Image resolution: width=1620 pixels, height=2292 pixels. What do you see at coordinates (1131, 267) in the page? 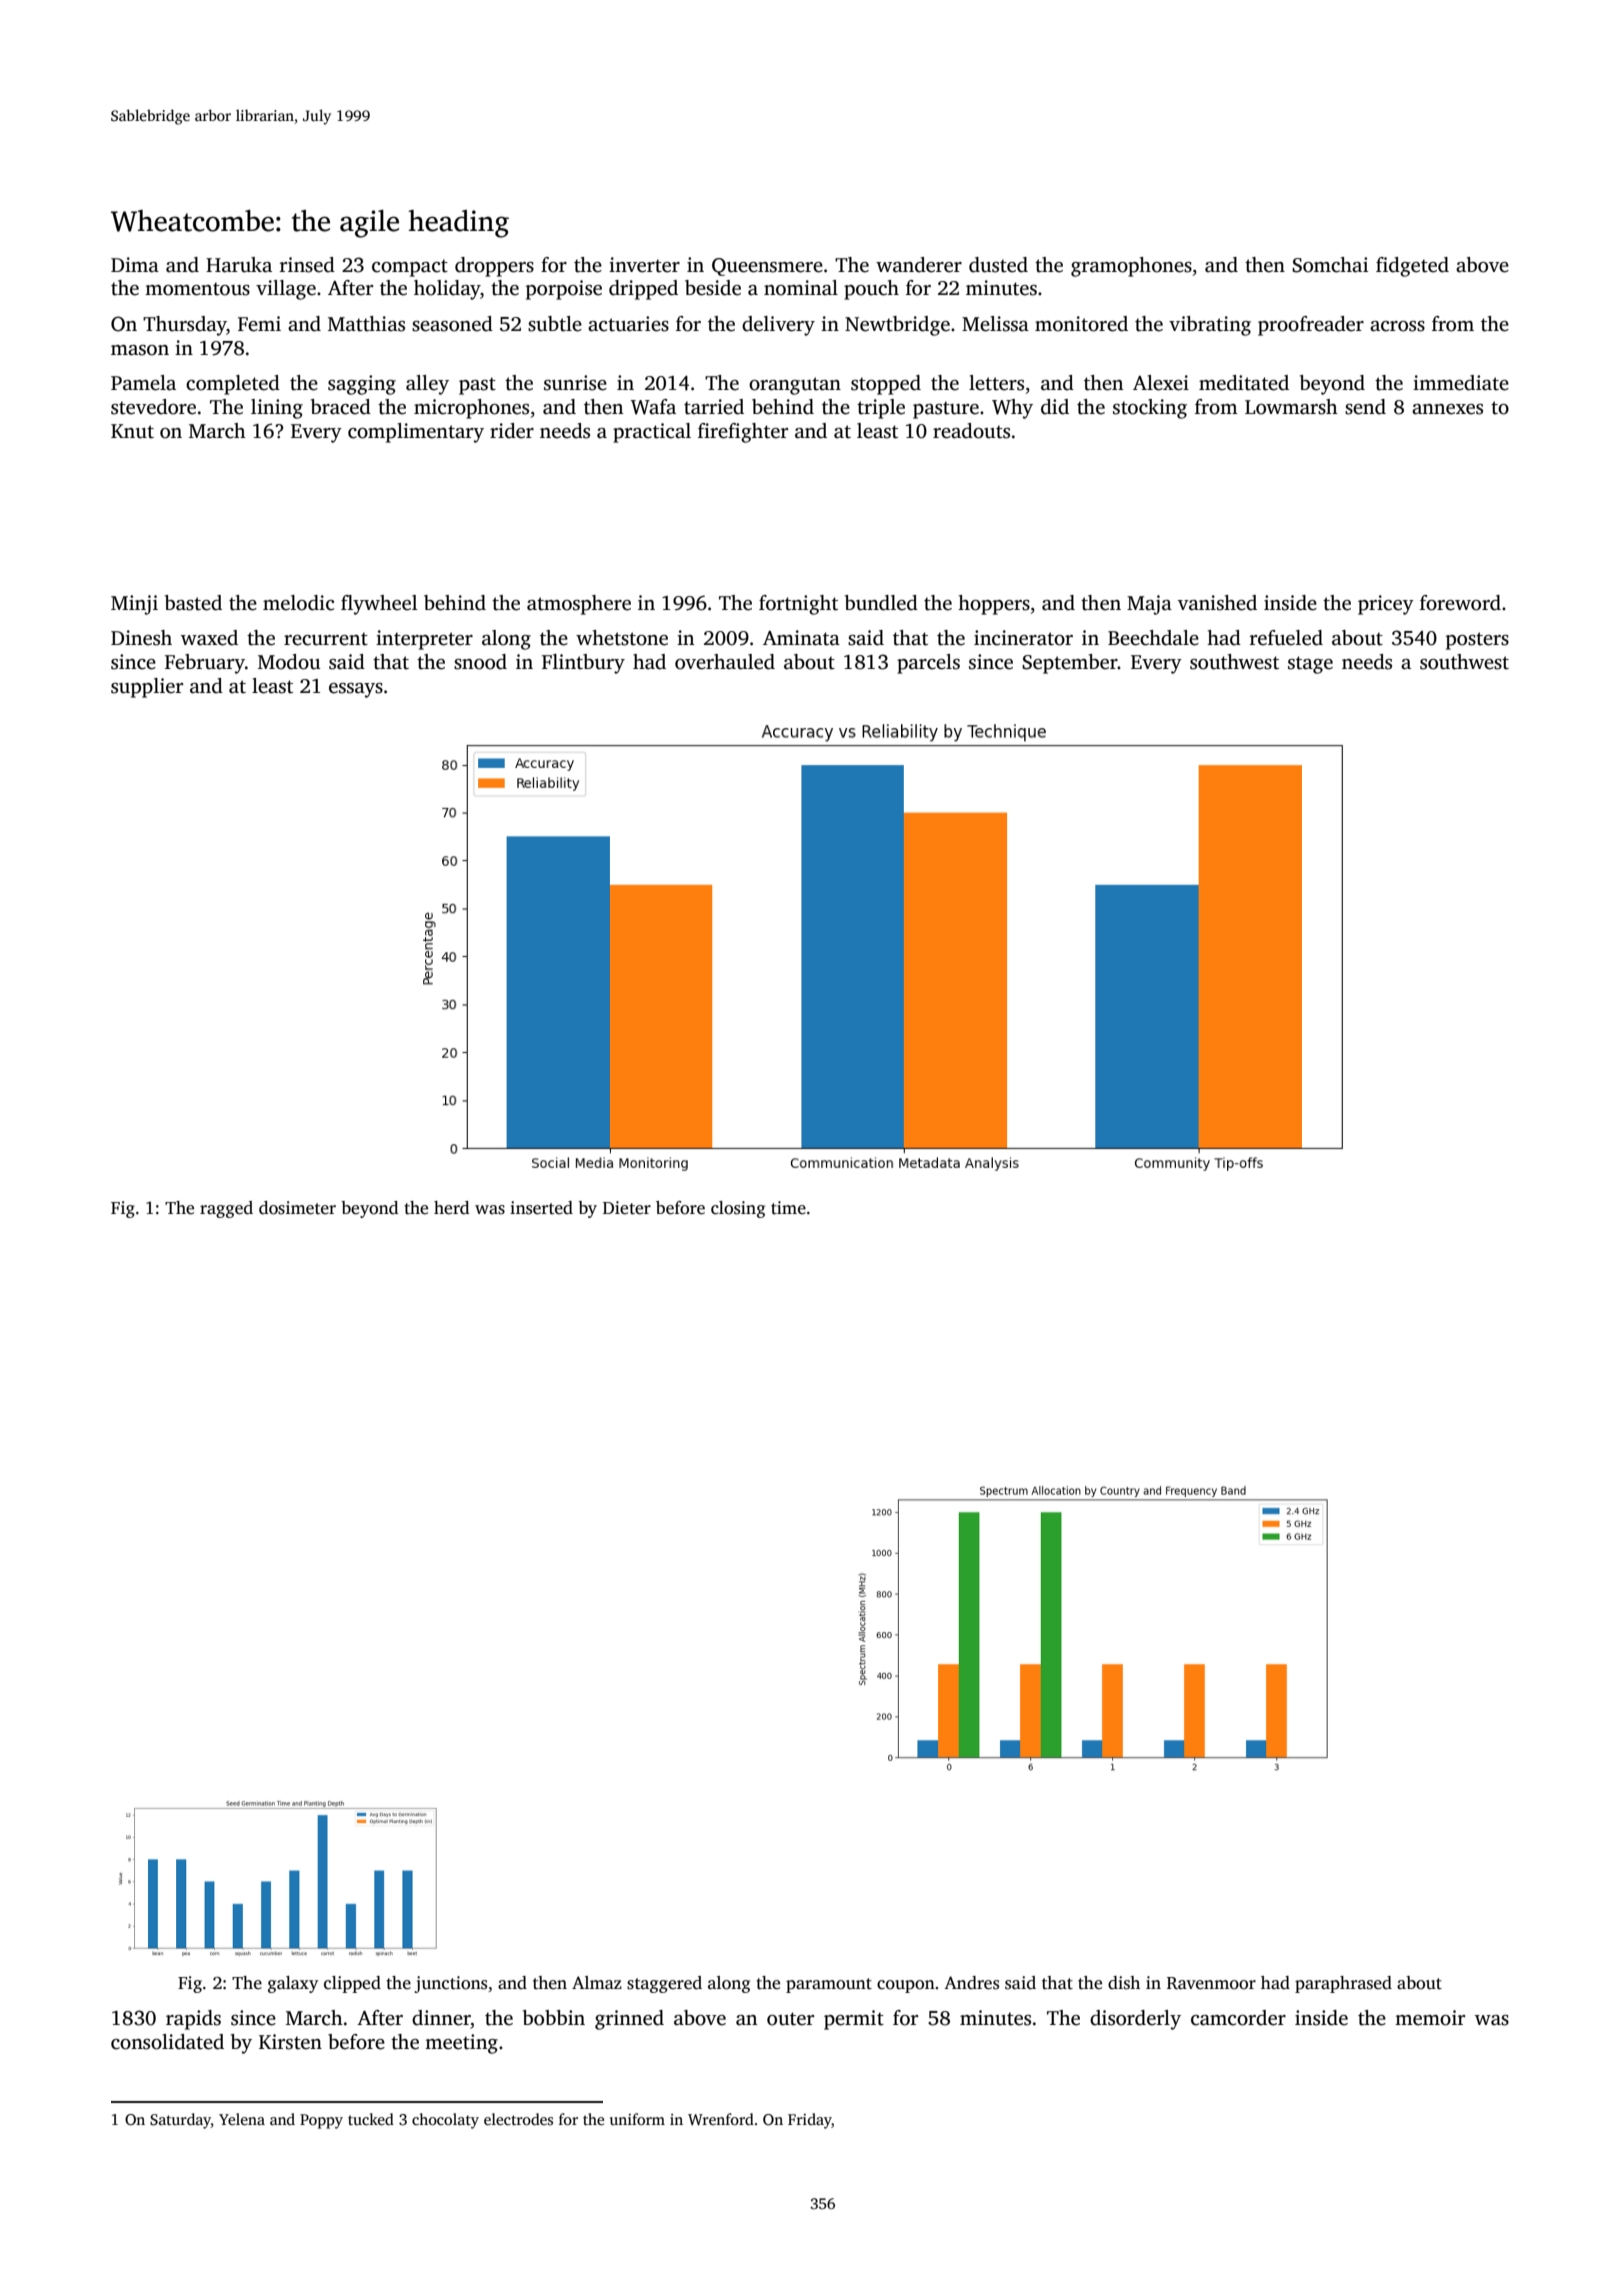
I see `gramophones` at bounding box center [1131, 267].
